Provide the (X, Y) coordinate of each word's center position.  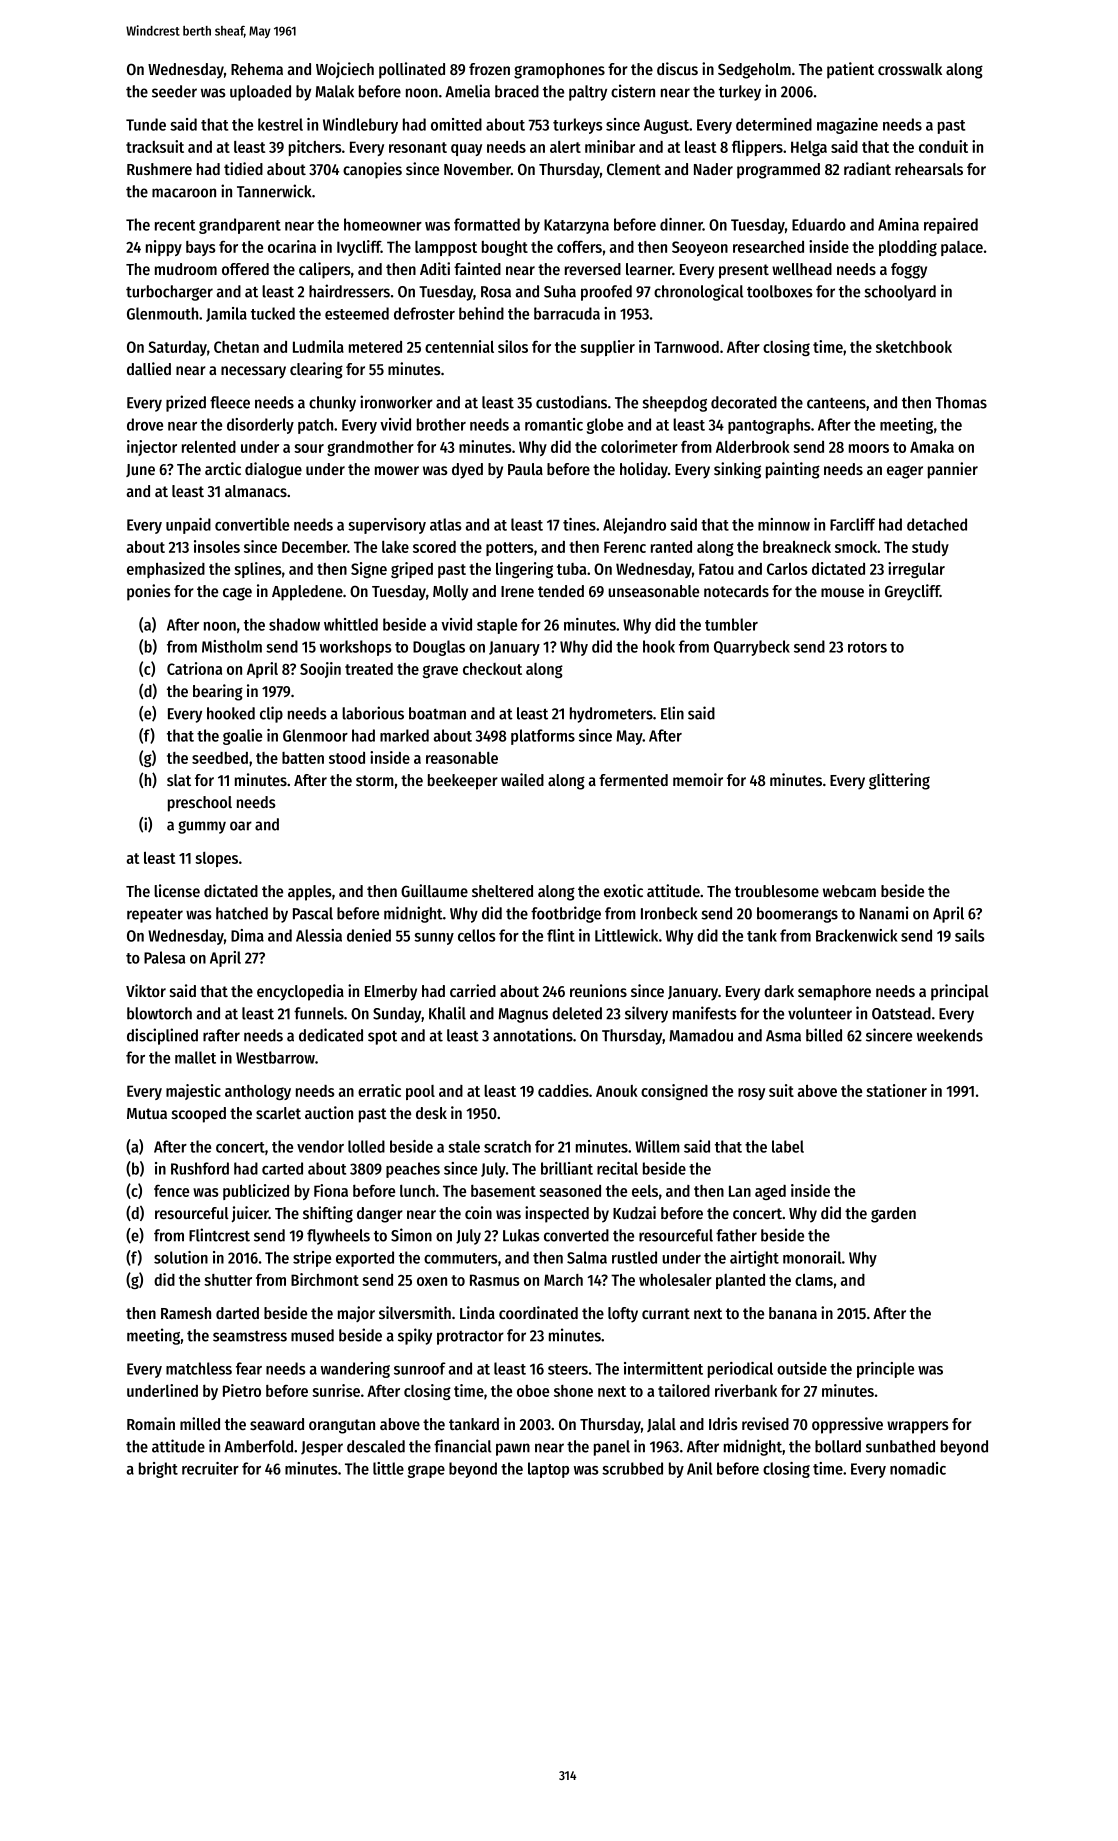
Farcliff (852, 524)
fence (171, 1190)
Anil (699, 1468)
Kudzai (634, 1212)
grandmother (370, 448)
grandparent (240, 226)
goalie (242, 737)
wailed (522, 779)
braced (517, 91)
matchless (199, 1368)
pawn (513, 1449)
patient (850, 70)
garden (893, 1215)
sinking (737, 470)
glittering (899, 781)
